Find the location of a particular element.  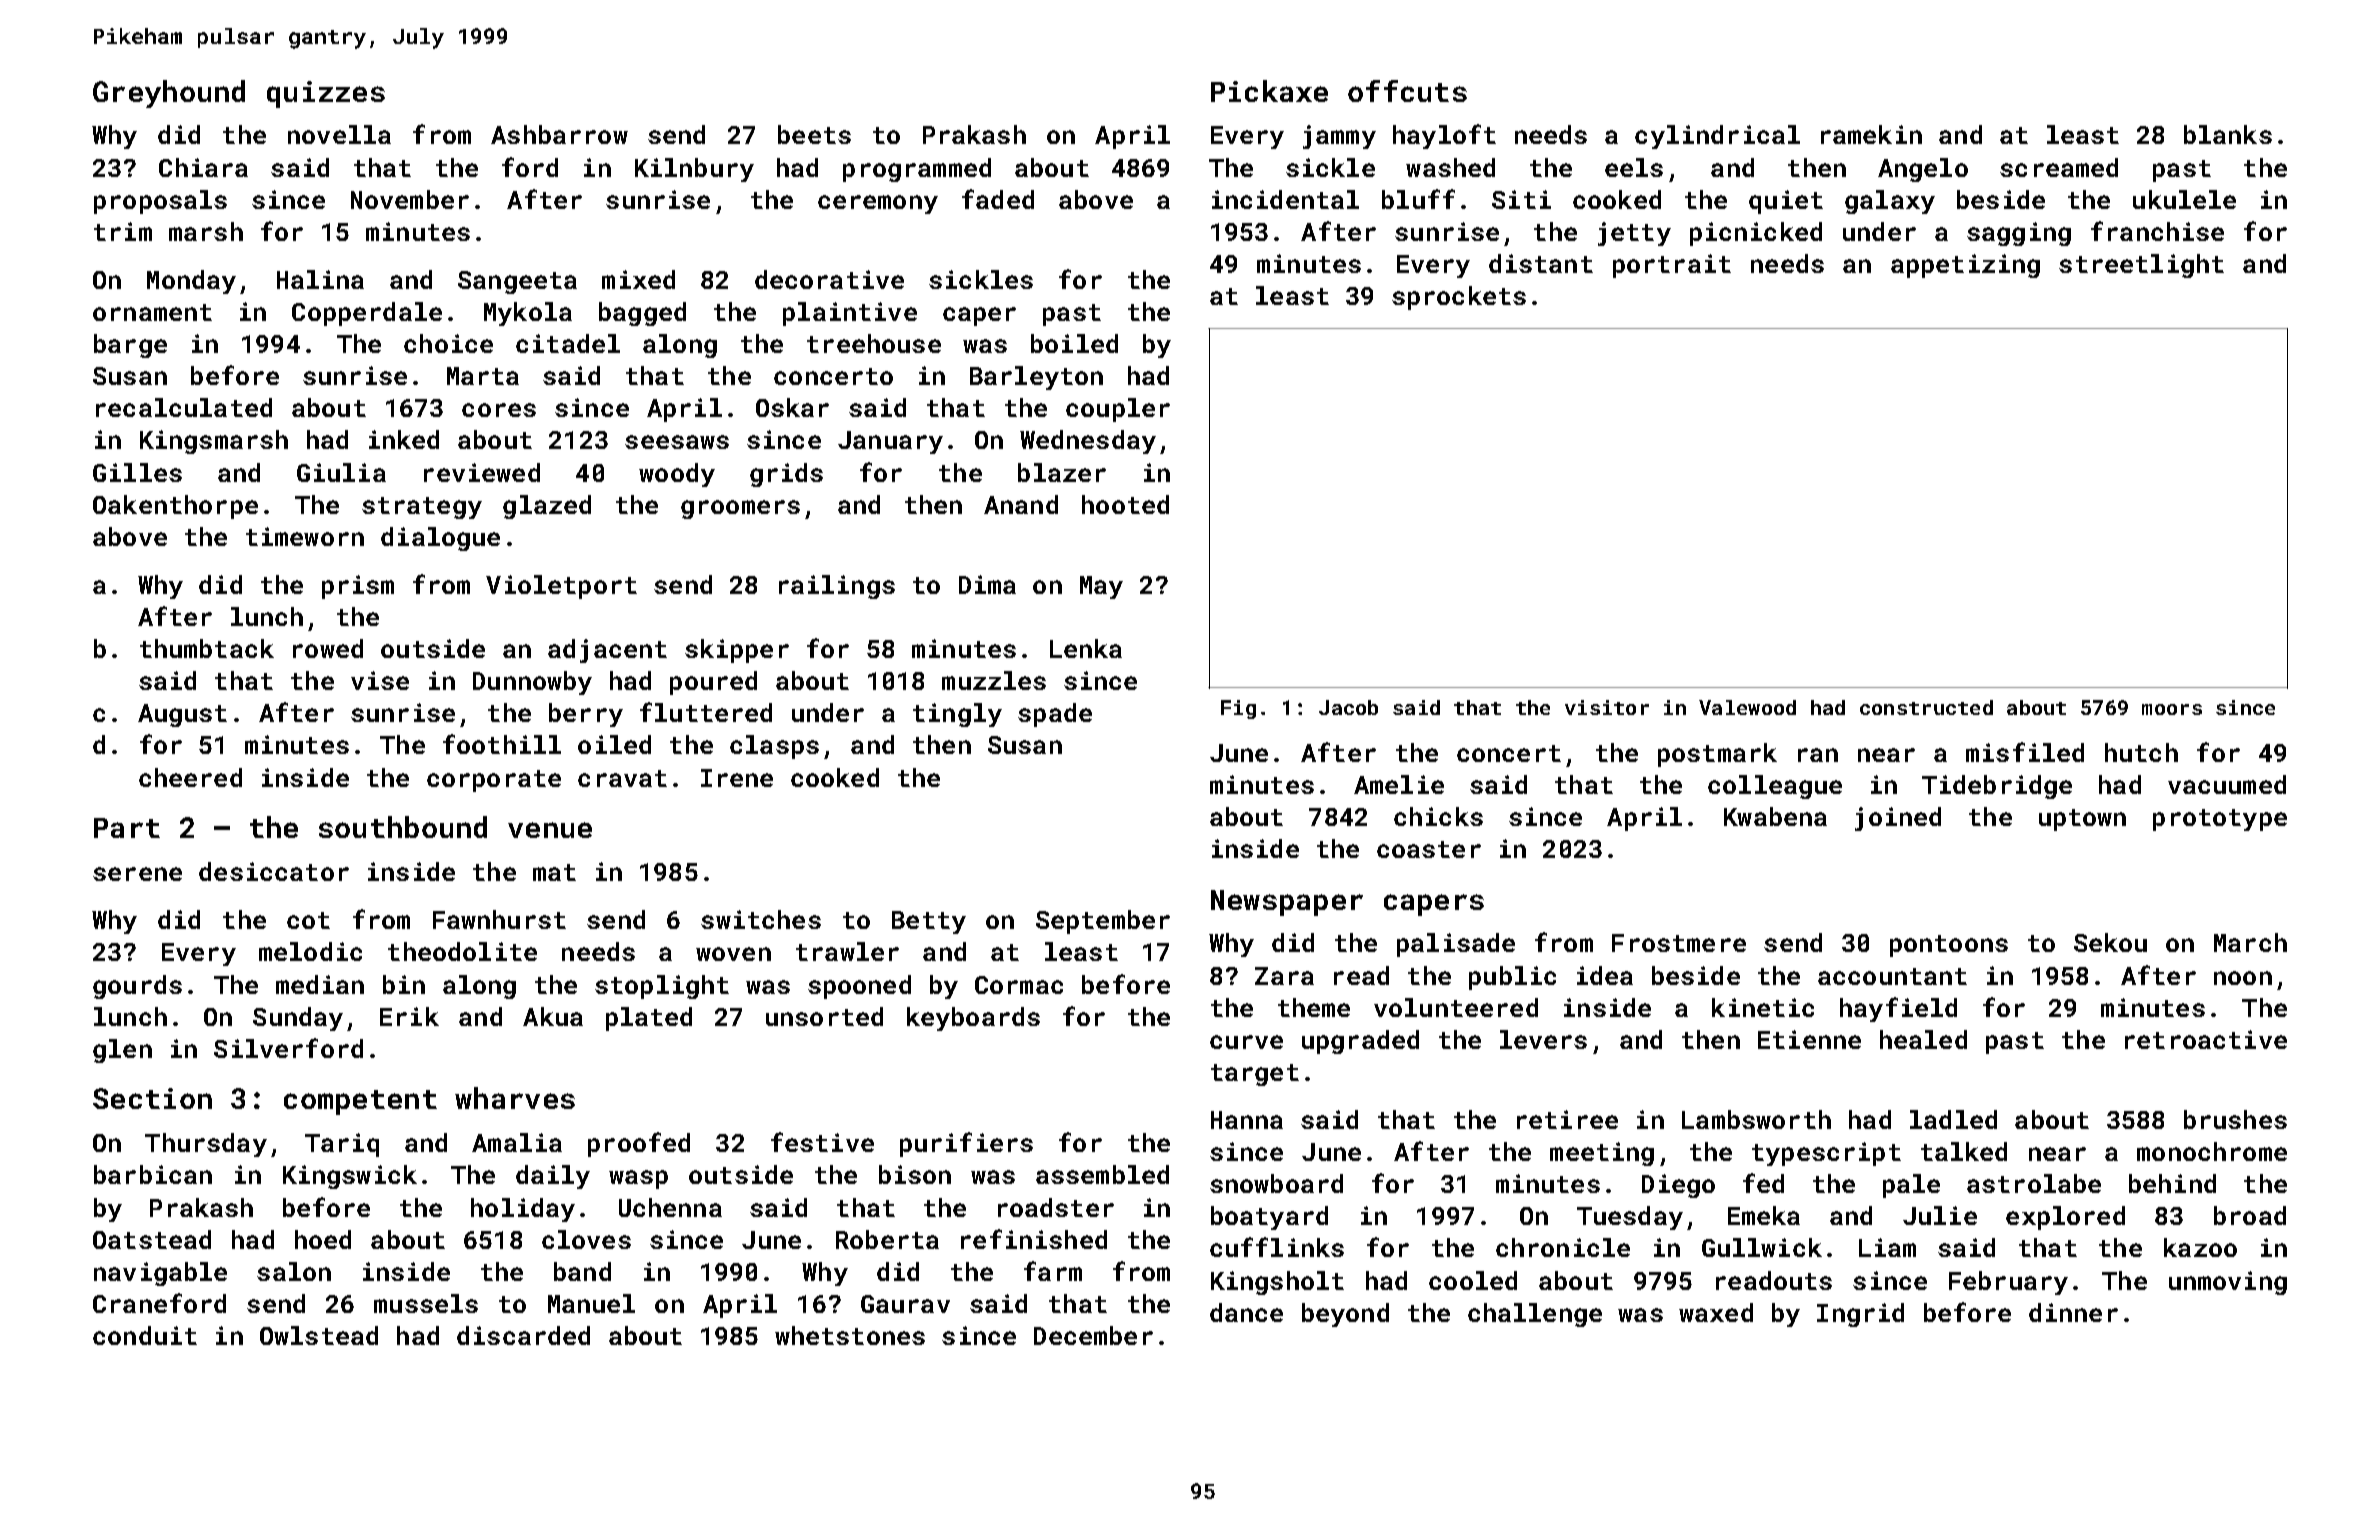

sprockets is located at coordinates (1459, 298).
